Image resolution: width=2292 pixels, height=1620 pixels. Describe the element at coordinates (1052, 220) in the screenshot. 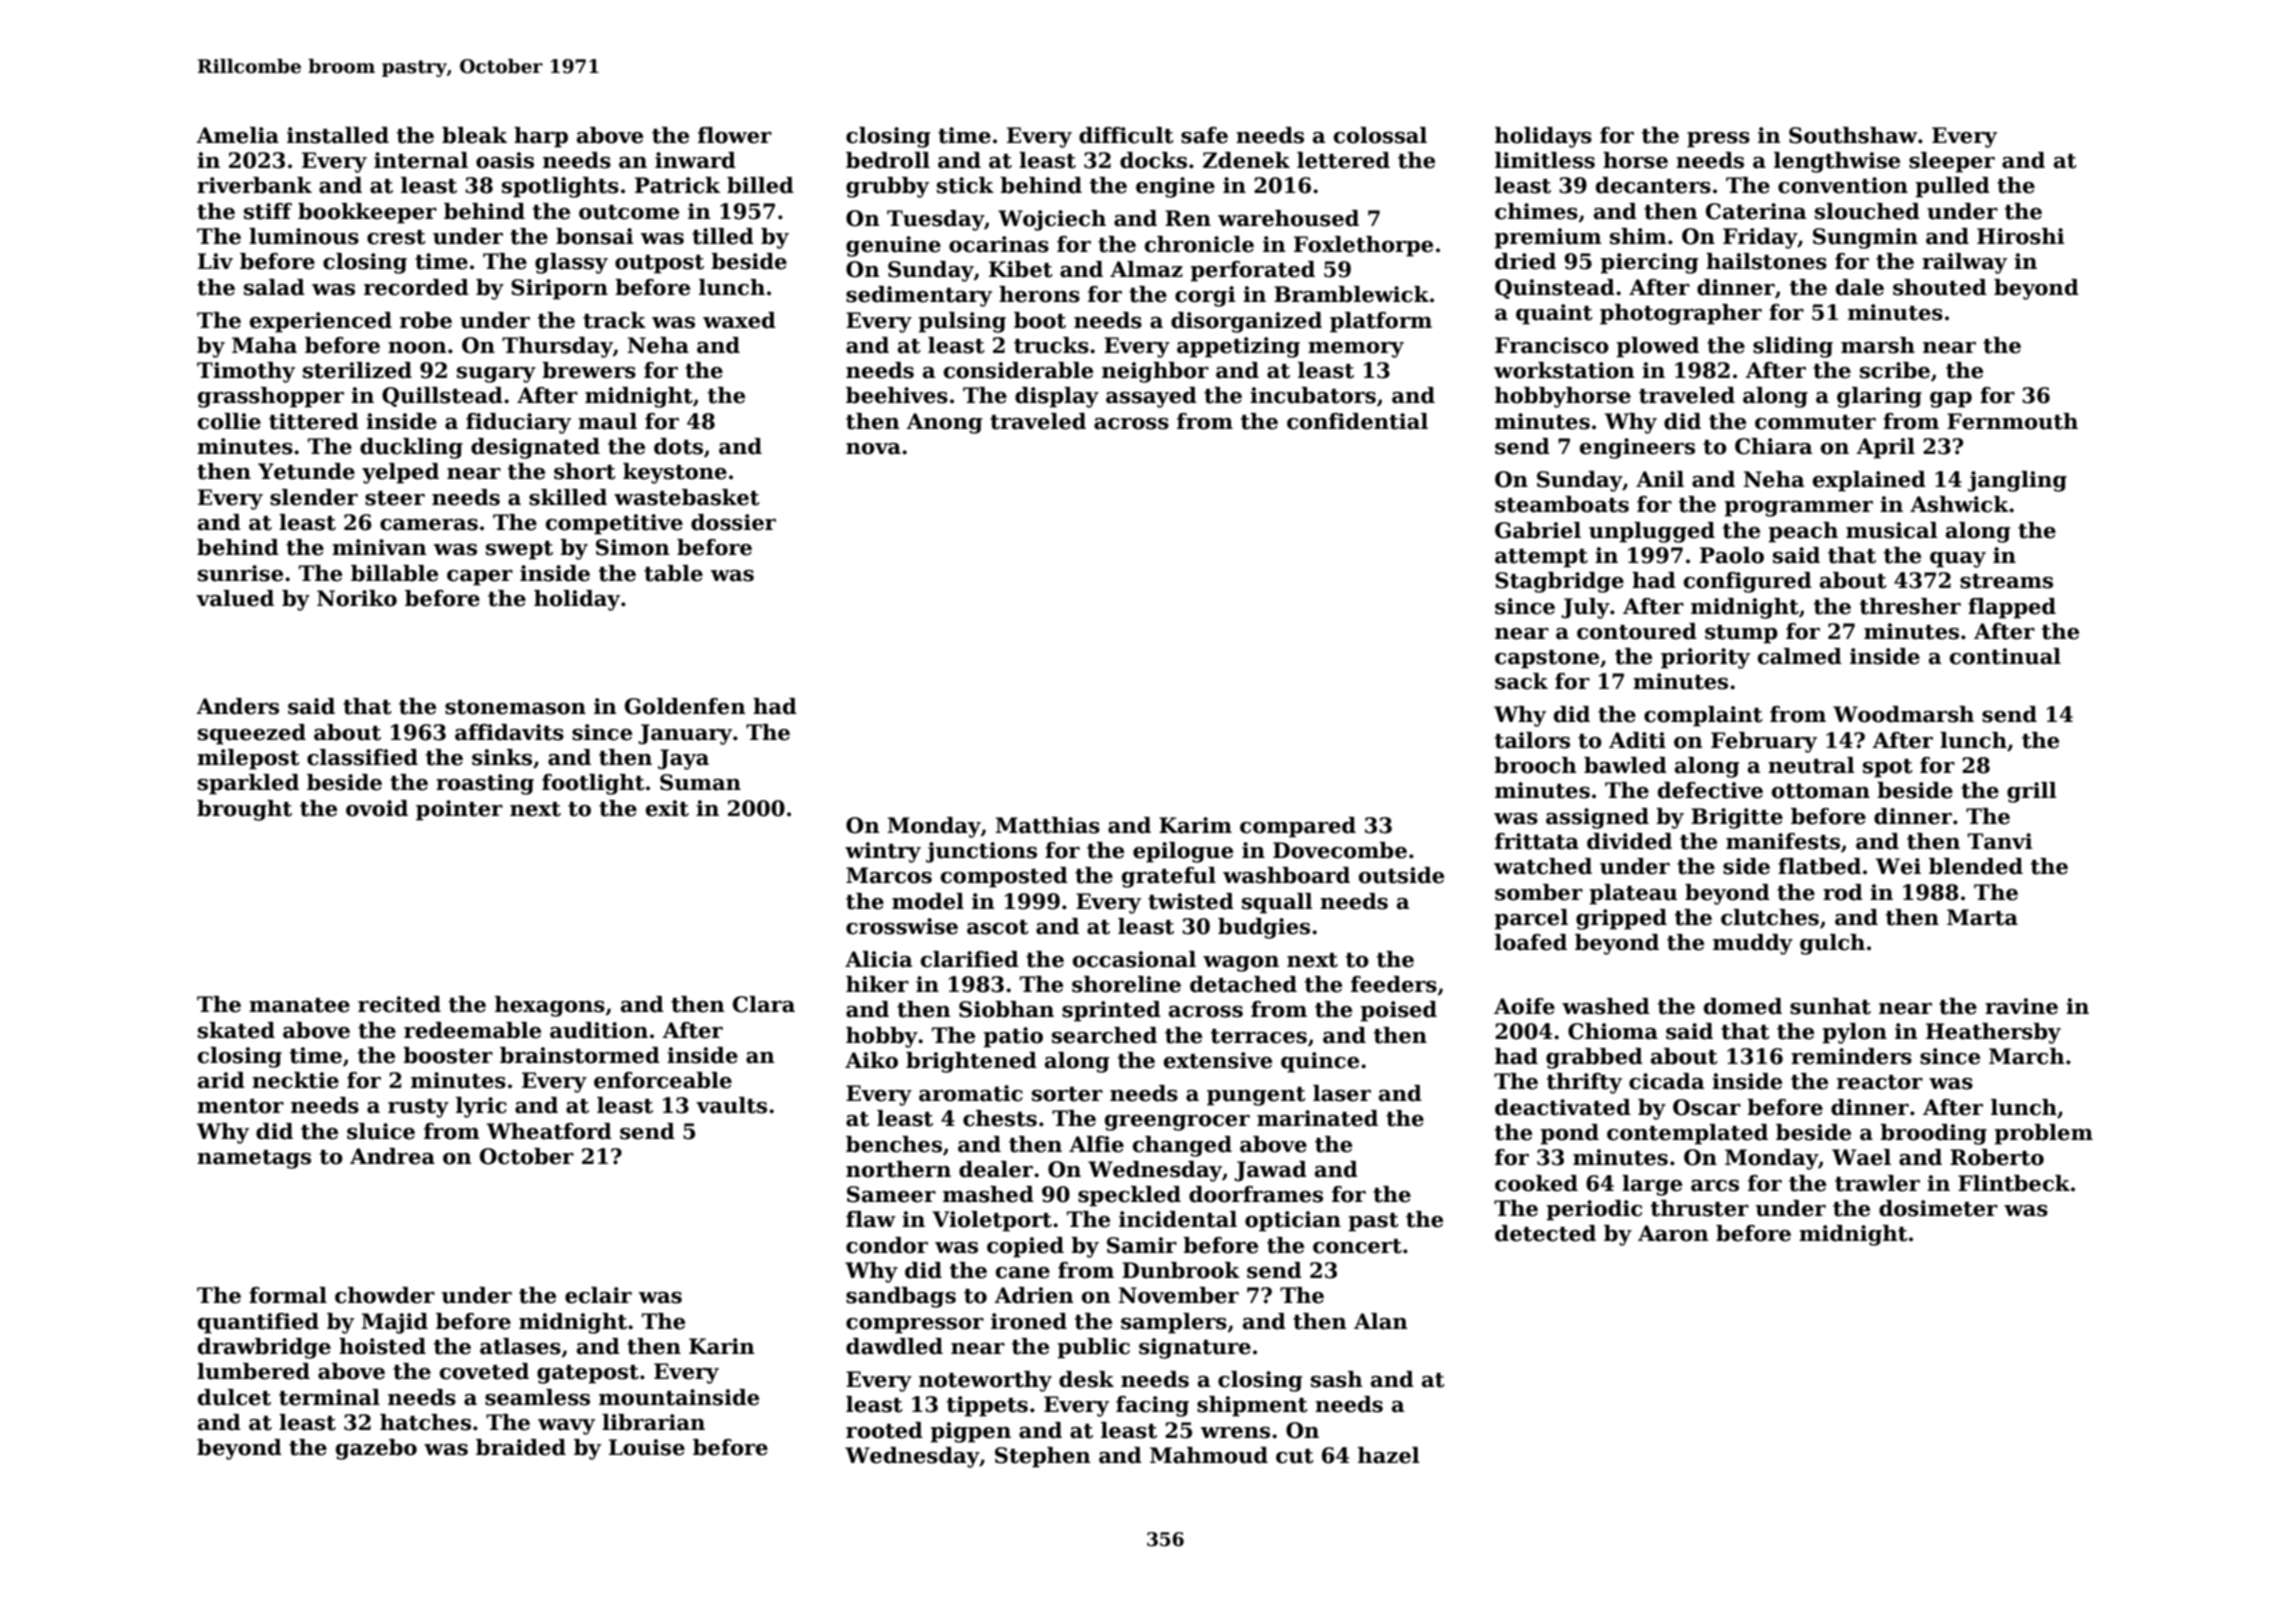

I see `Wojciech` at that location.
